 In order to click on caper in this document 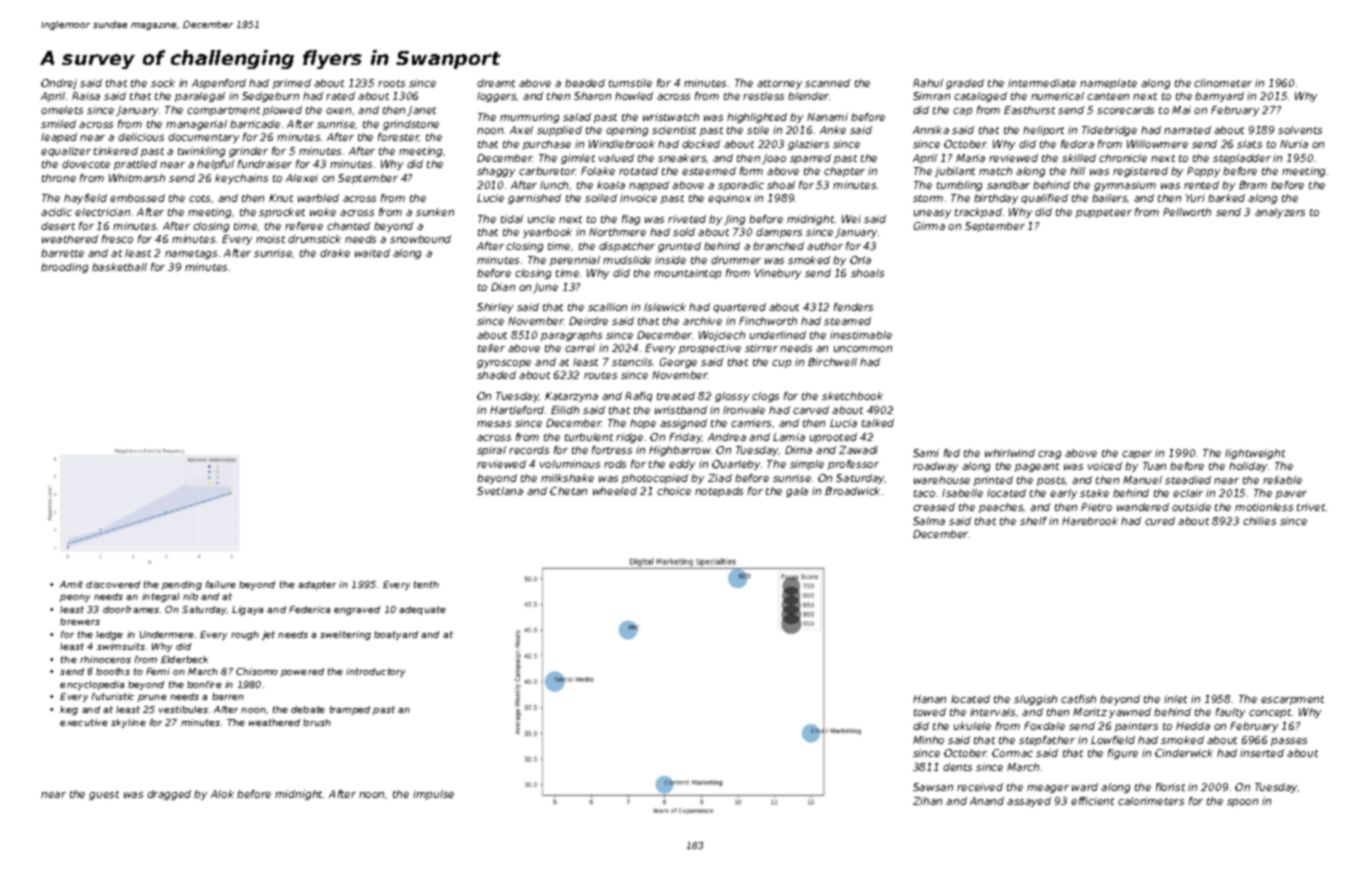, I will do `click(1137, 455)`.
